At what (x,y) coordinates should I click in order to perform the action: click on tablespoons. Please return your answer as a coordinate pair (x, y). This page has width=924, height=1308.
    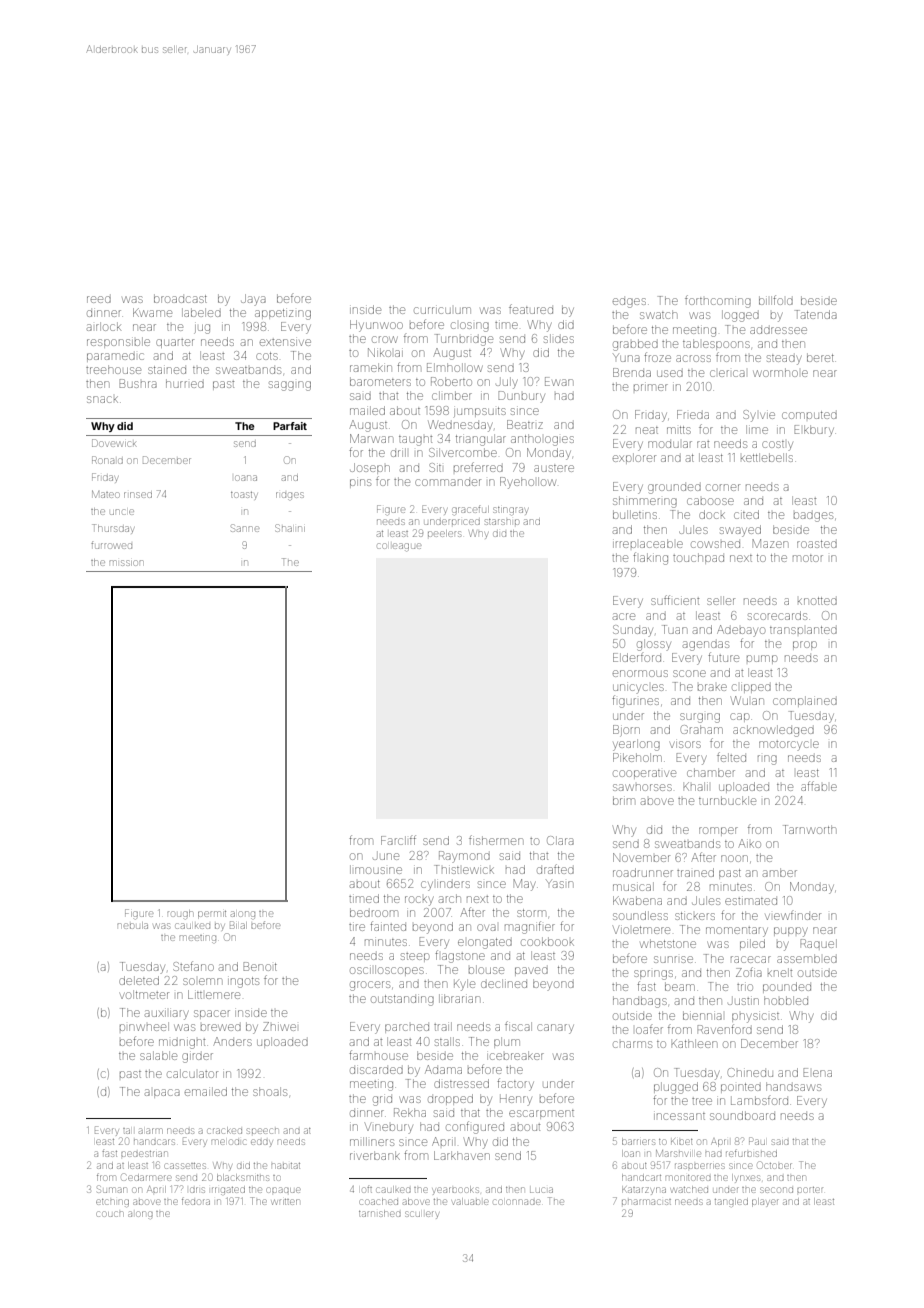
    Looking at the image, I should click on (716, 344).
